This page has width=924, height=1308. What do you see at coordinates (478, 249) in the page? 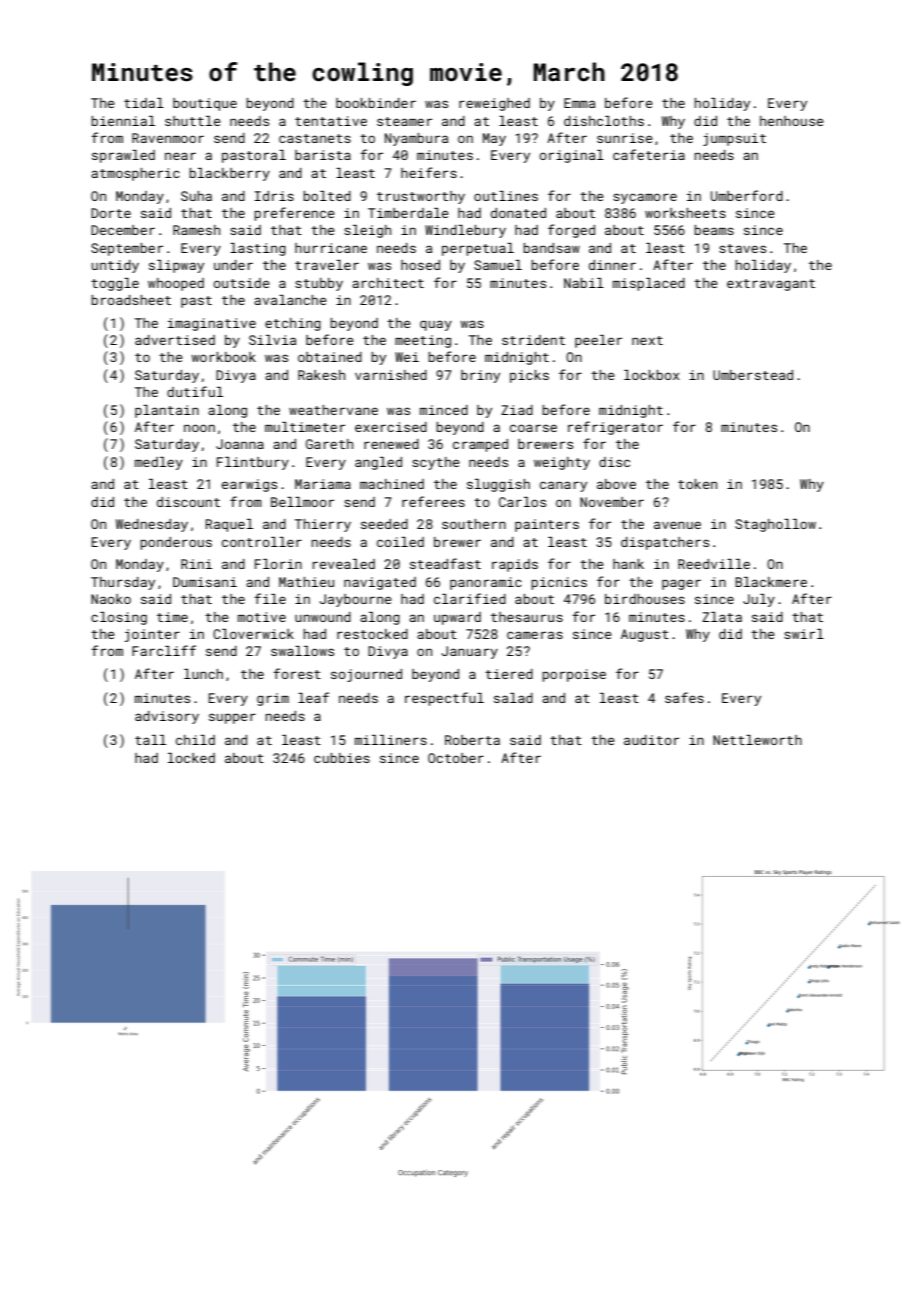
I see `perpetual` at bounding box center [478, 249].
